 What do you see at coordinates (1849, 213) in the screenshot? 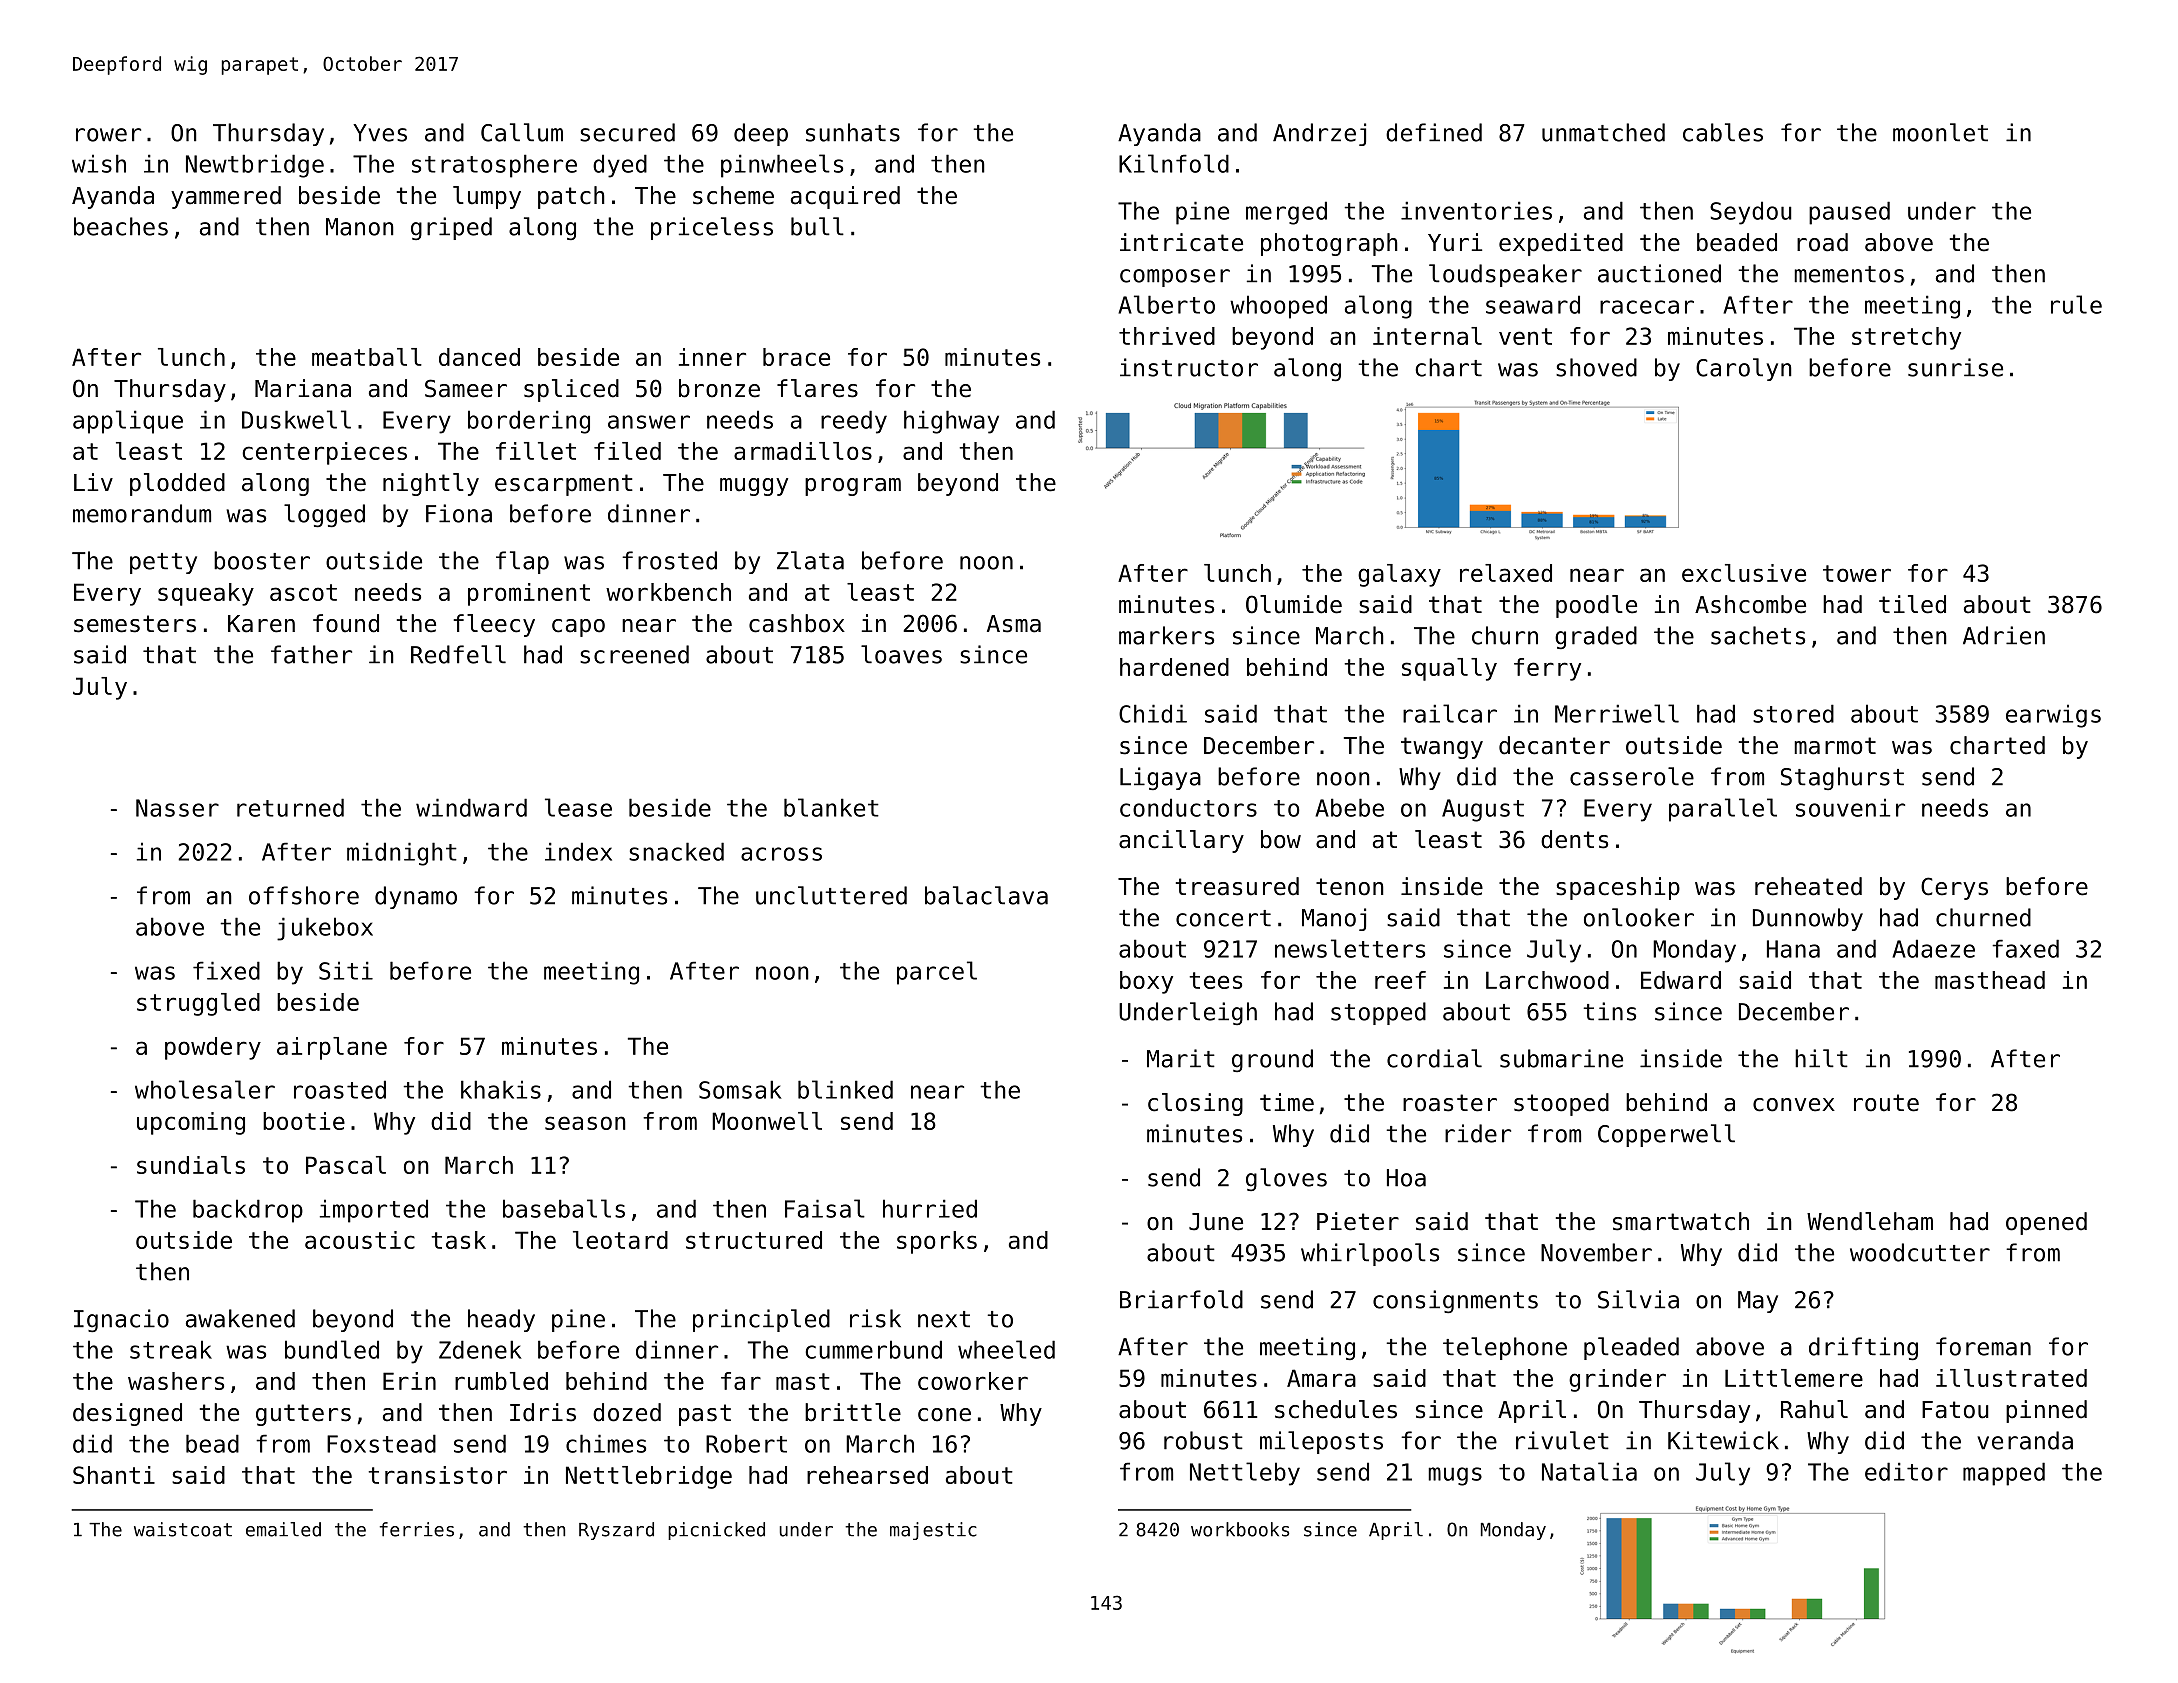
I see `paused` at bounding box center [1849, 213].
